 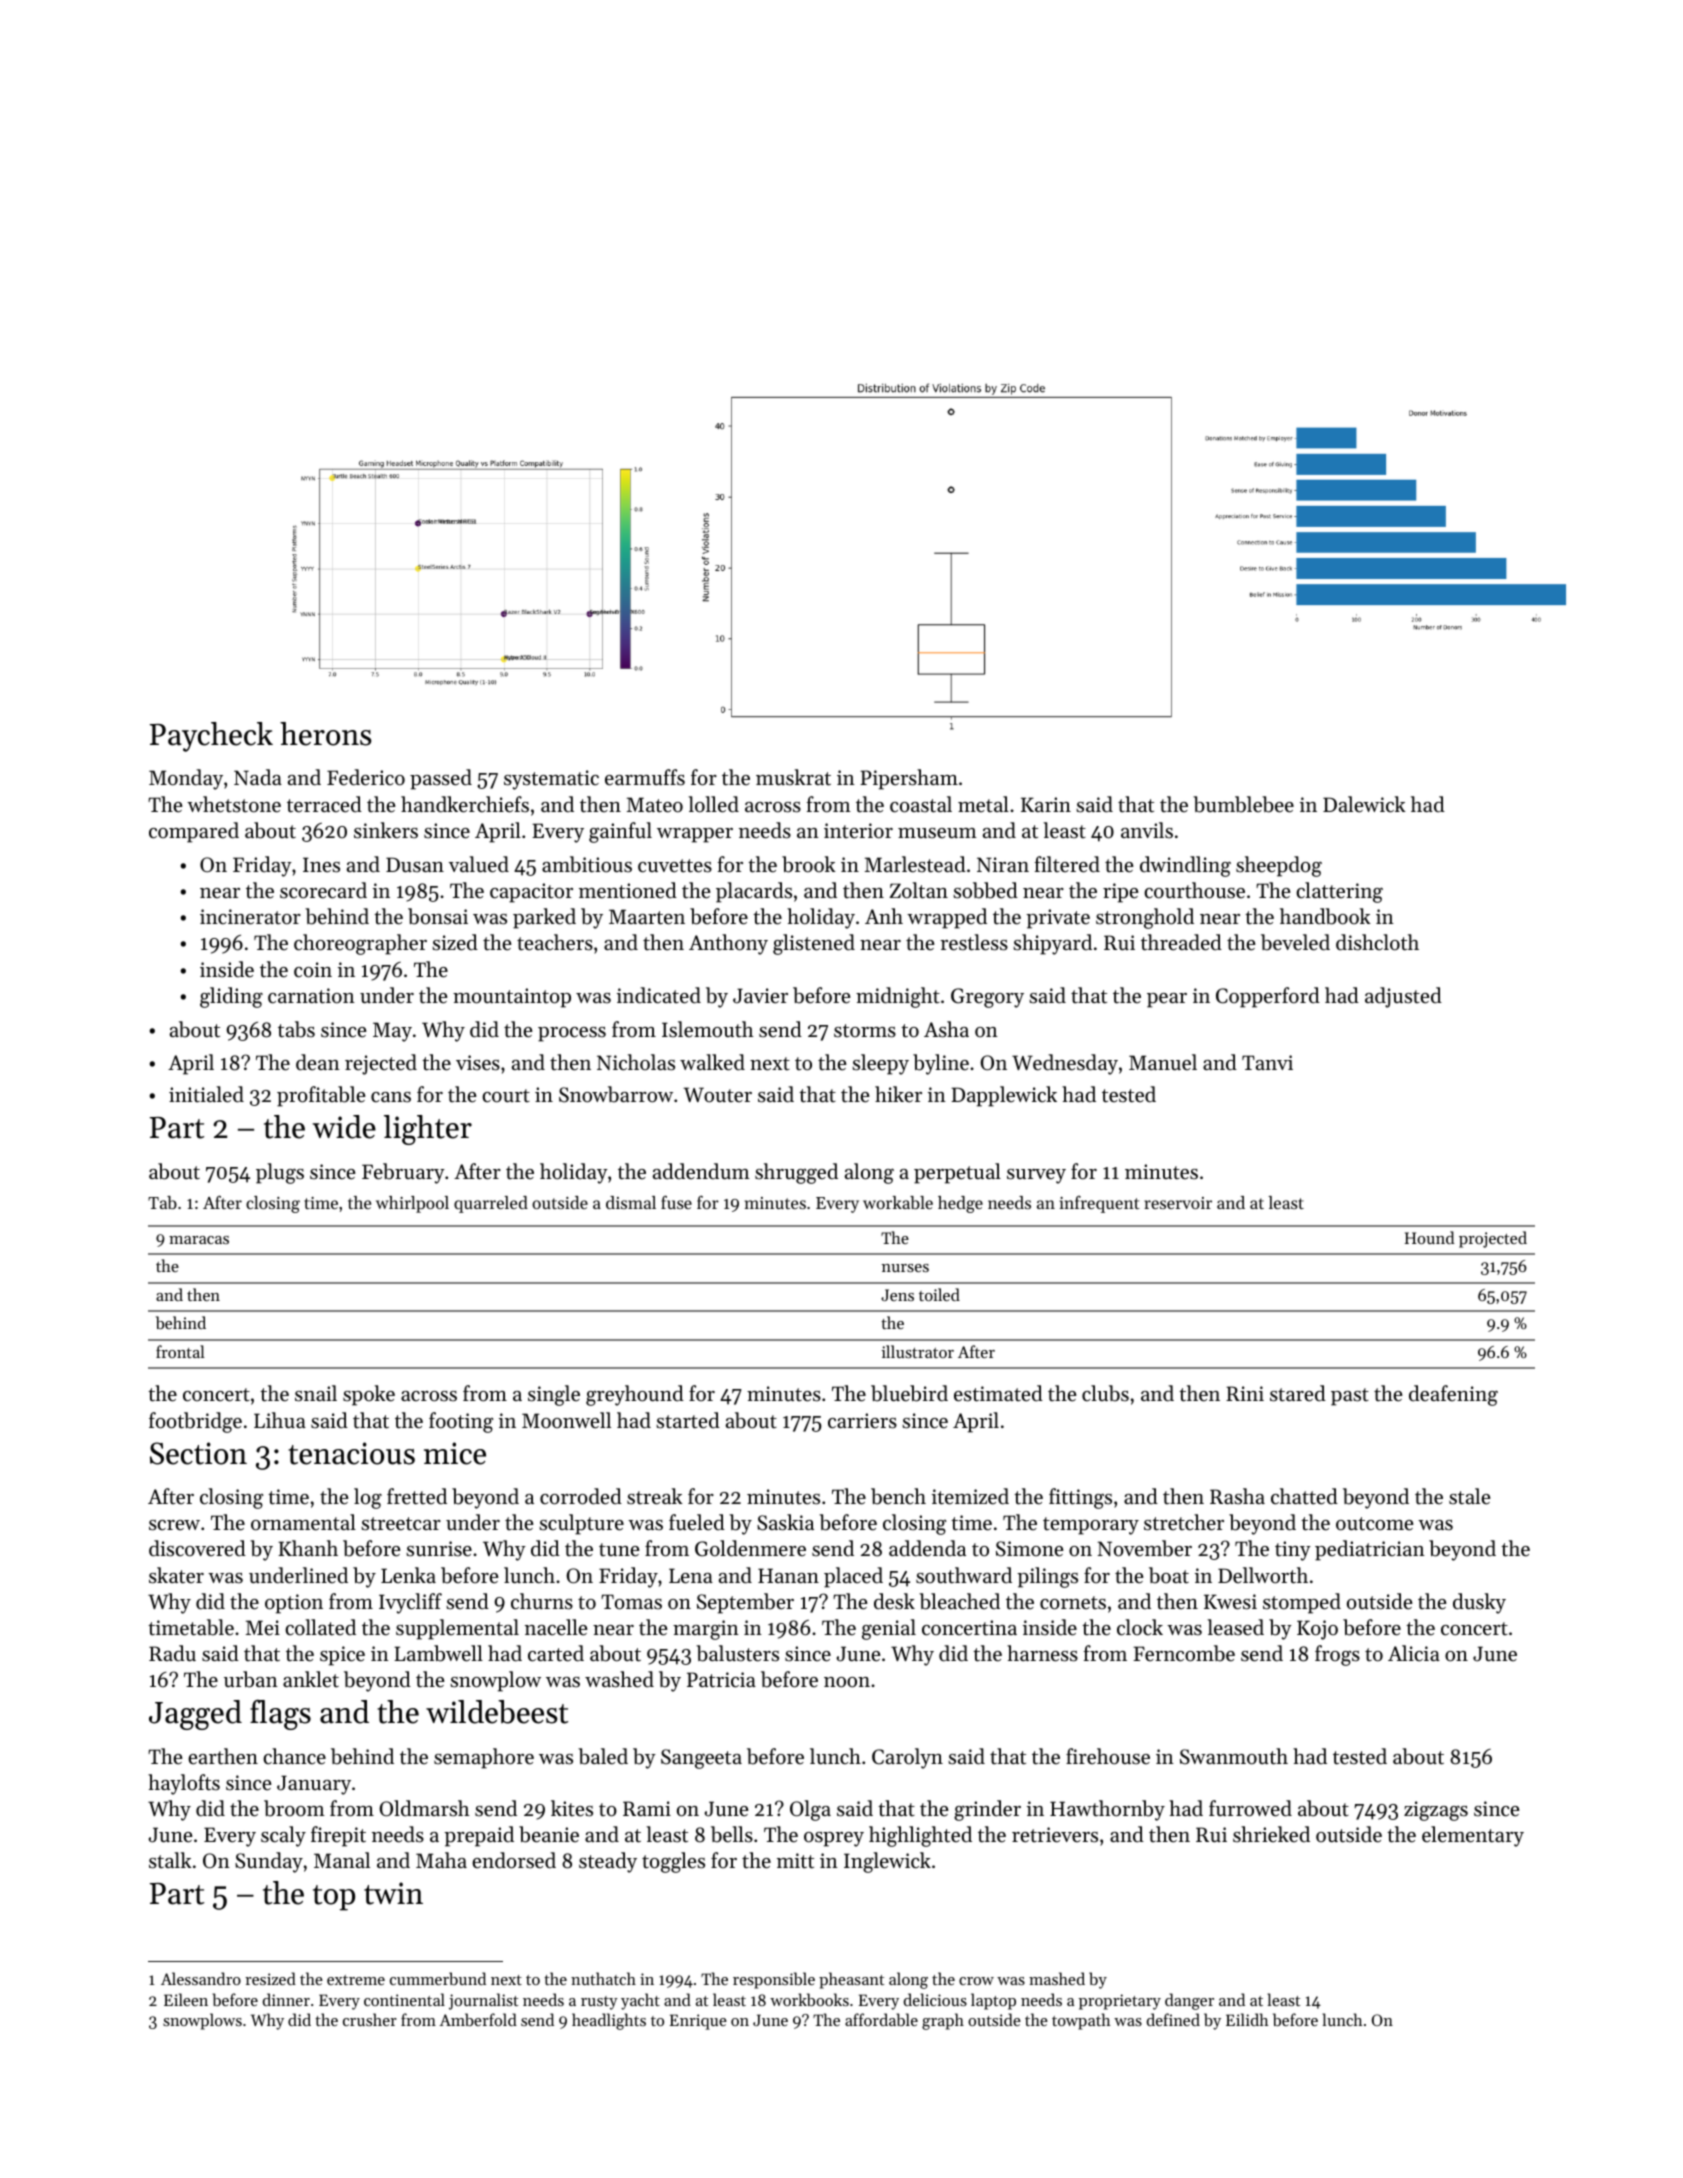 I want to click on Alicia, so click(x=1414, y=1653).
